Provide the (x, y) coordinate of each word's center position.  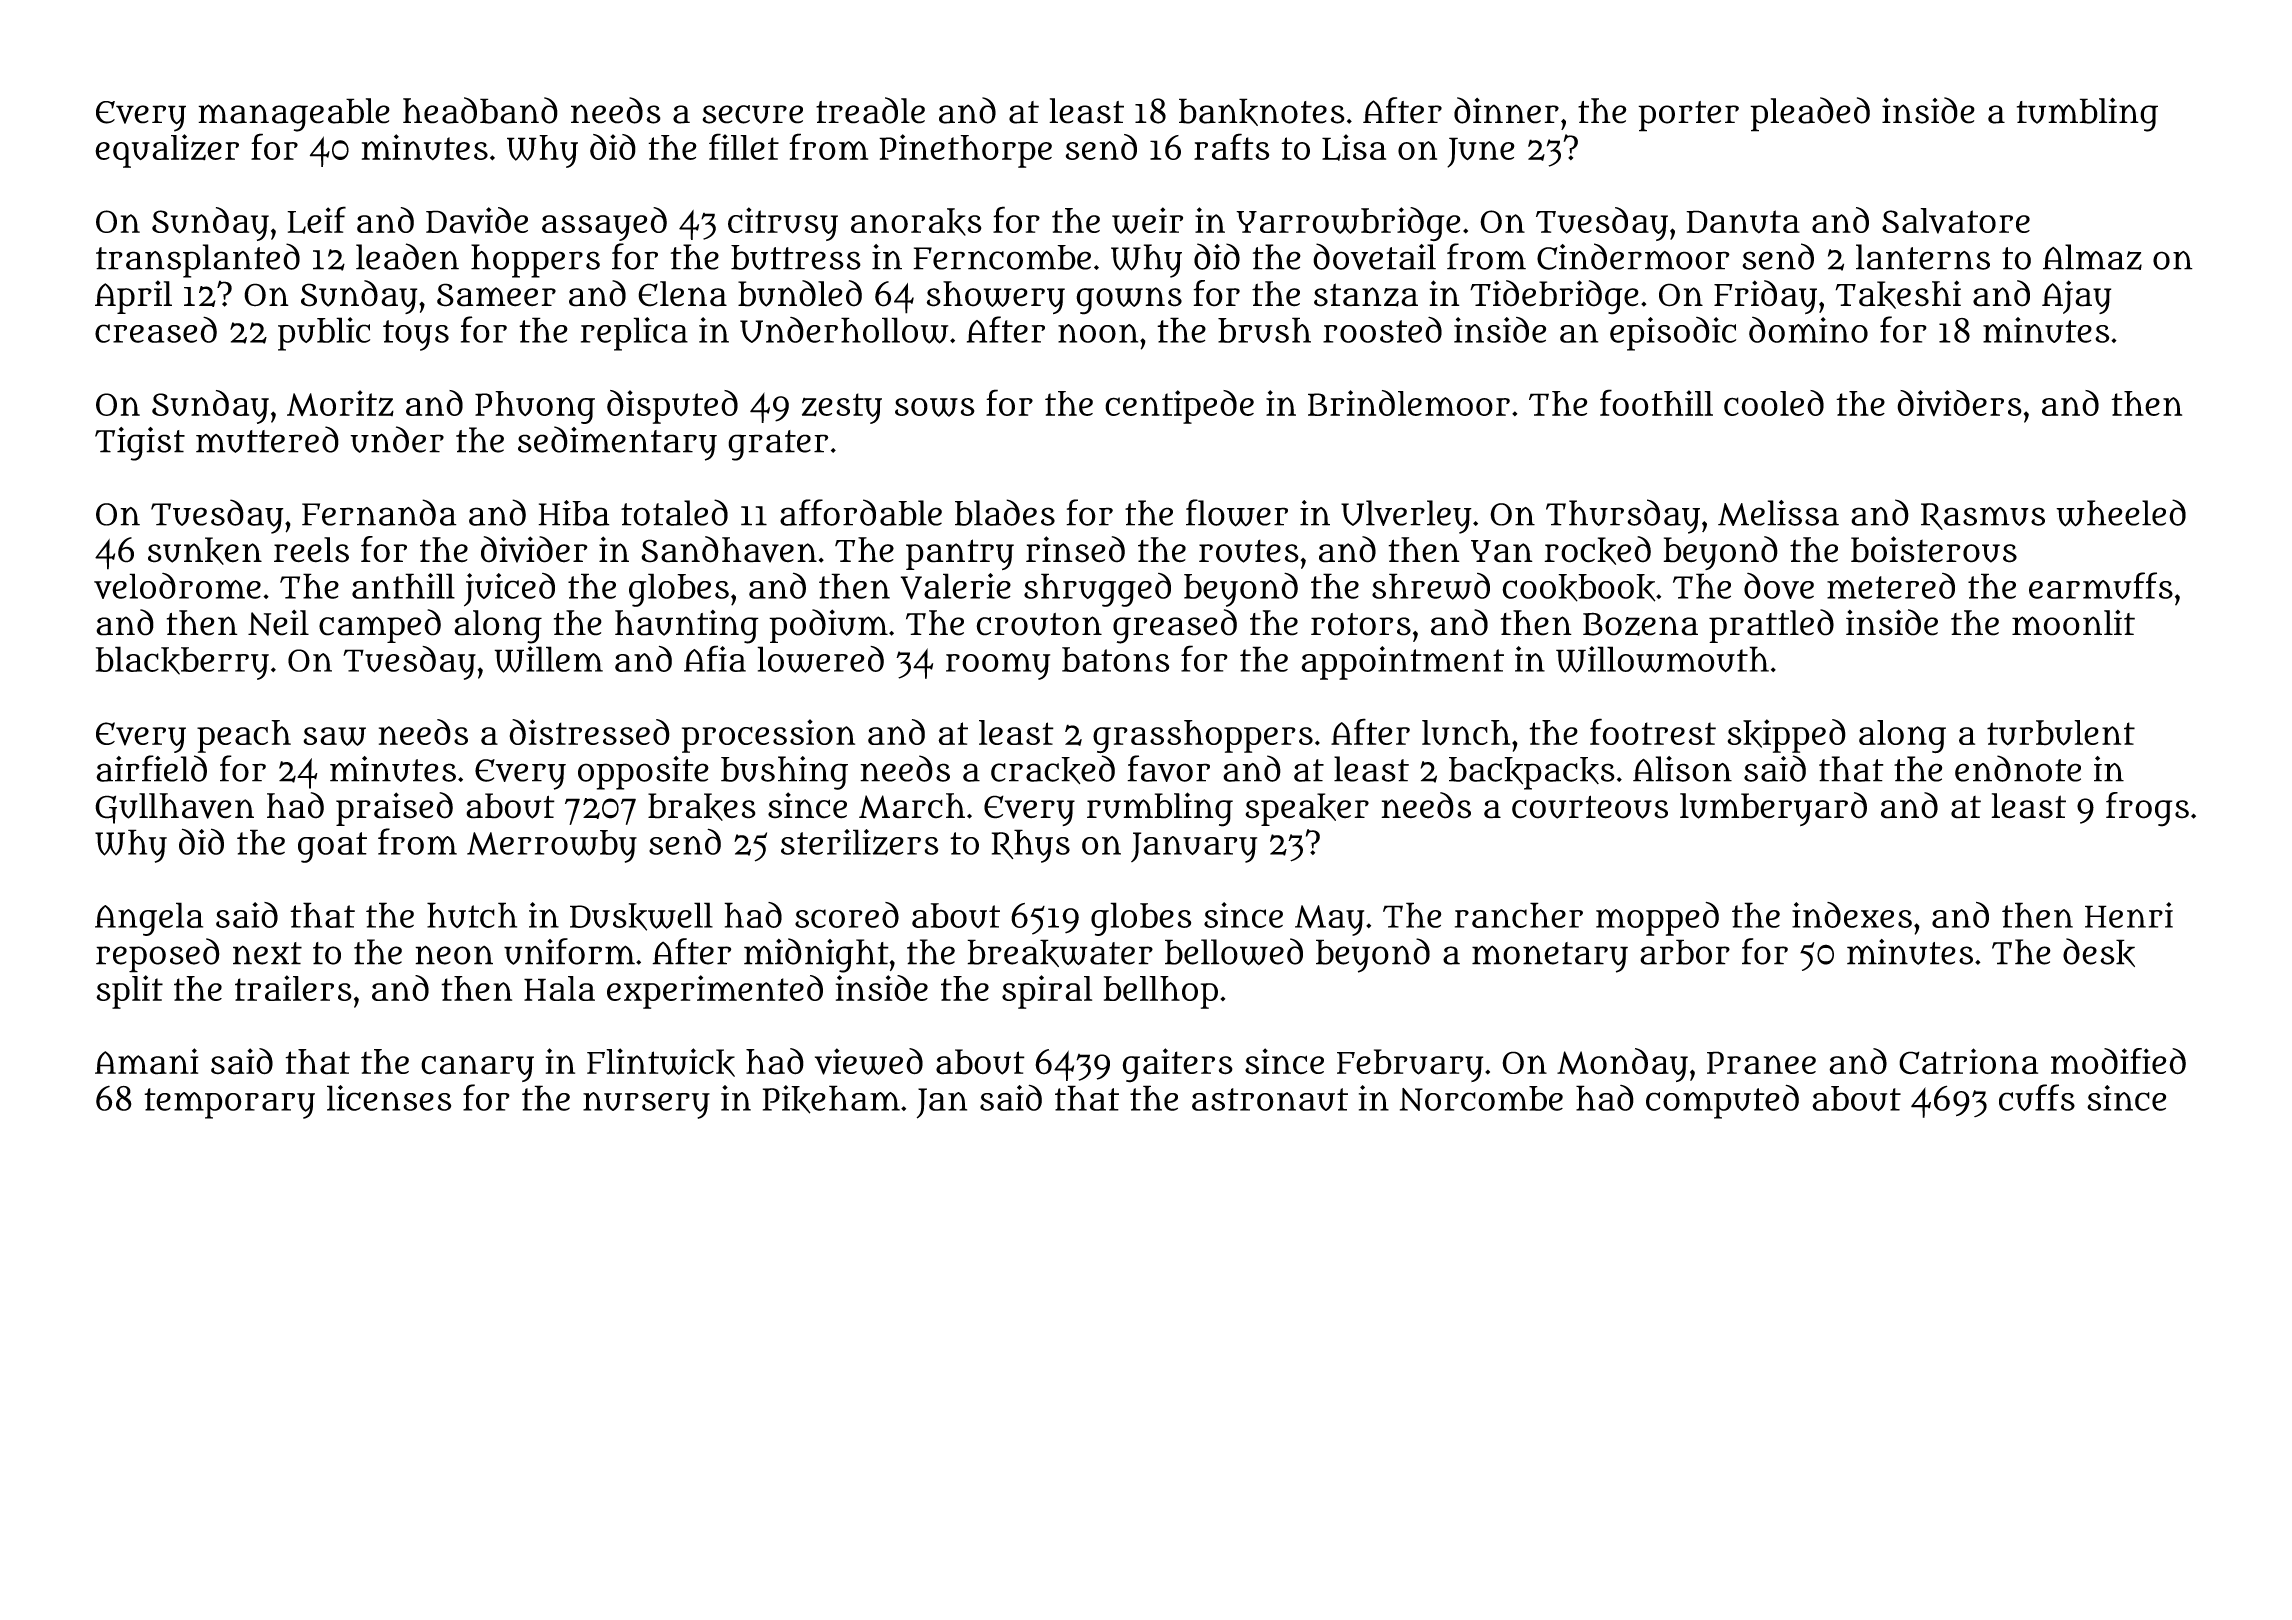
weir (1147, 220)
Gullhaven (174, 808)
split (129, 992)
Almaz (2092, 257)
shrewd (1431, 586)
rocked (1597, 550)
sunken (205, 551)
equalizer (167, 151)
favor (1168, 768)
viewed (869, 1061)
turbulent (2061, 733)
